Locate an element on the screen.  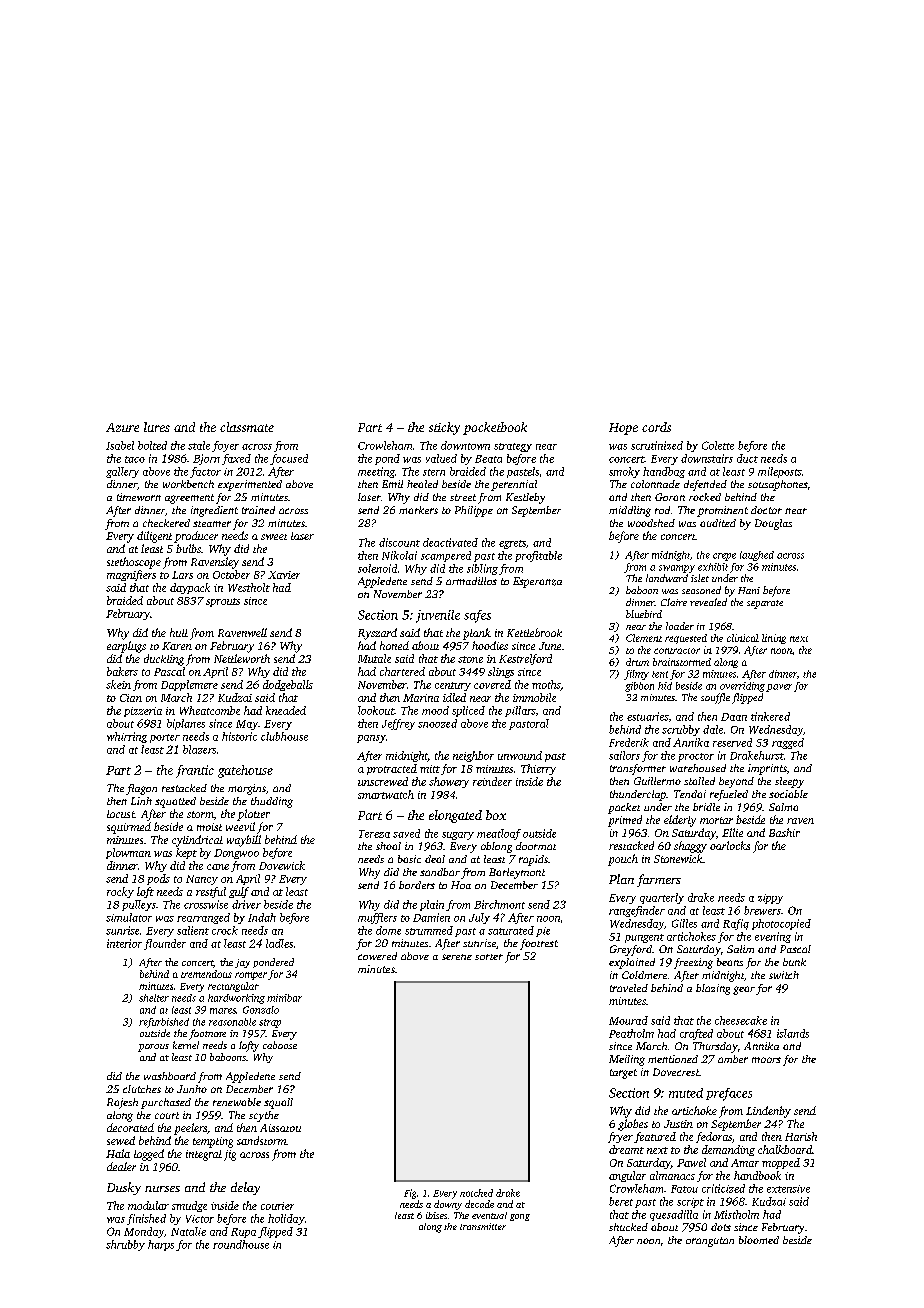
Nettleworth is located at coordinates (242, 658).
